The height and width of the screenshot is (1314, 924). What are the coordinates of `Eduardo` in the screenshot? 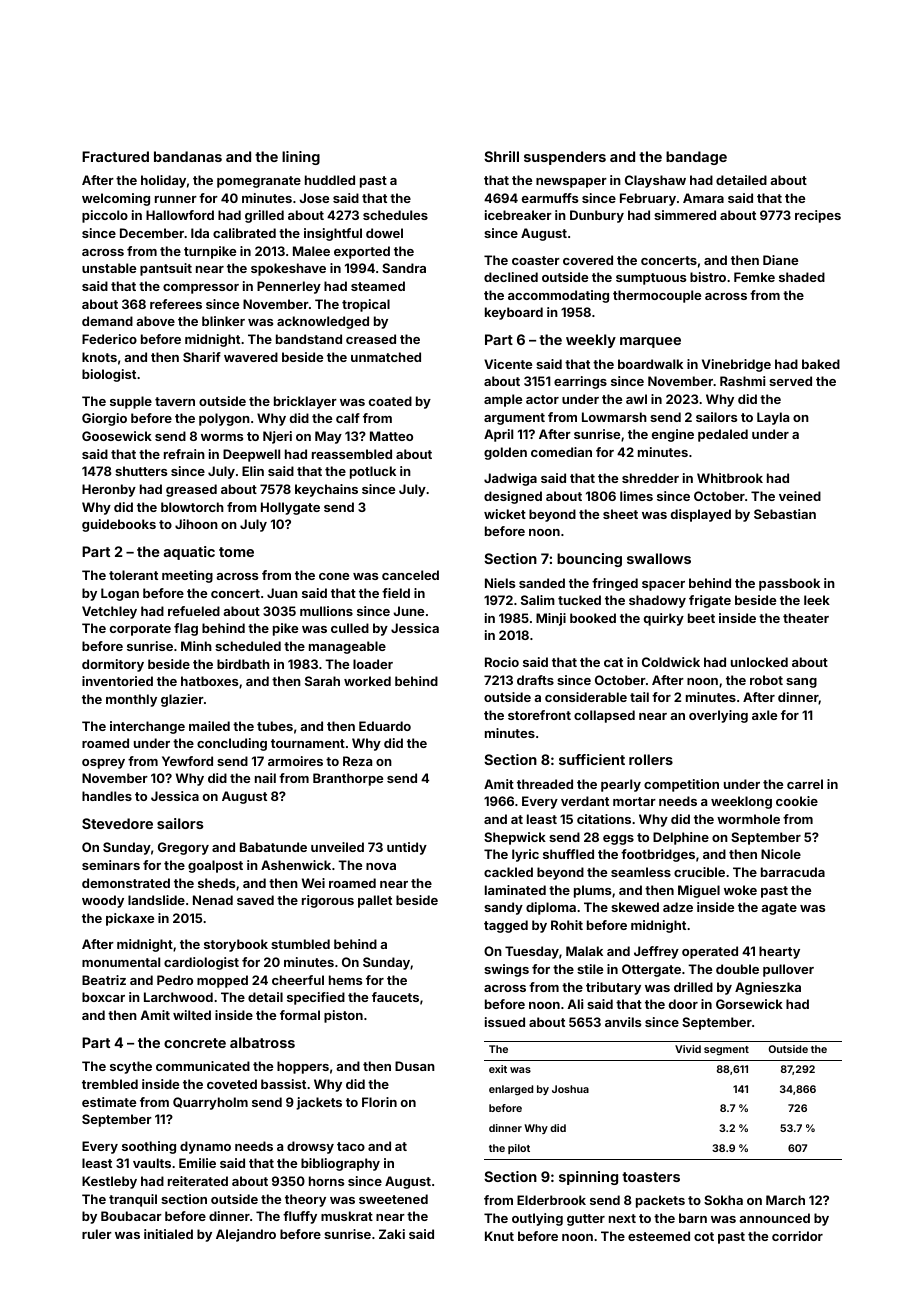 It's located at (385, 726).
